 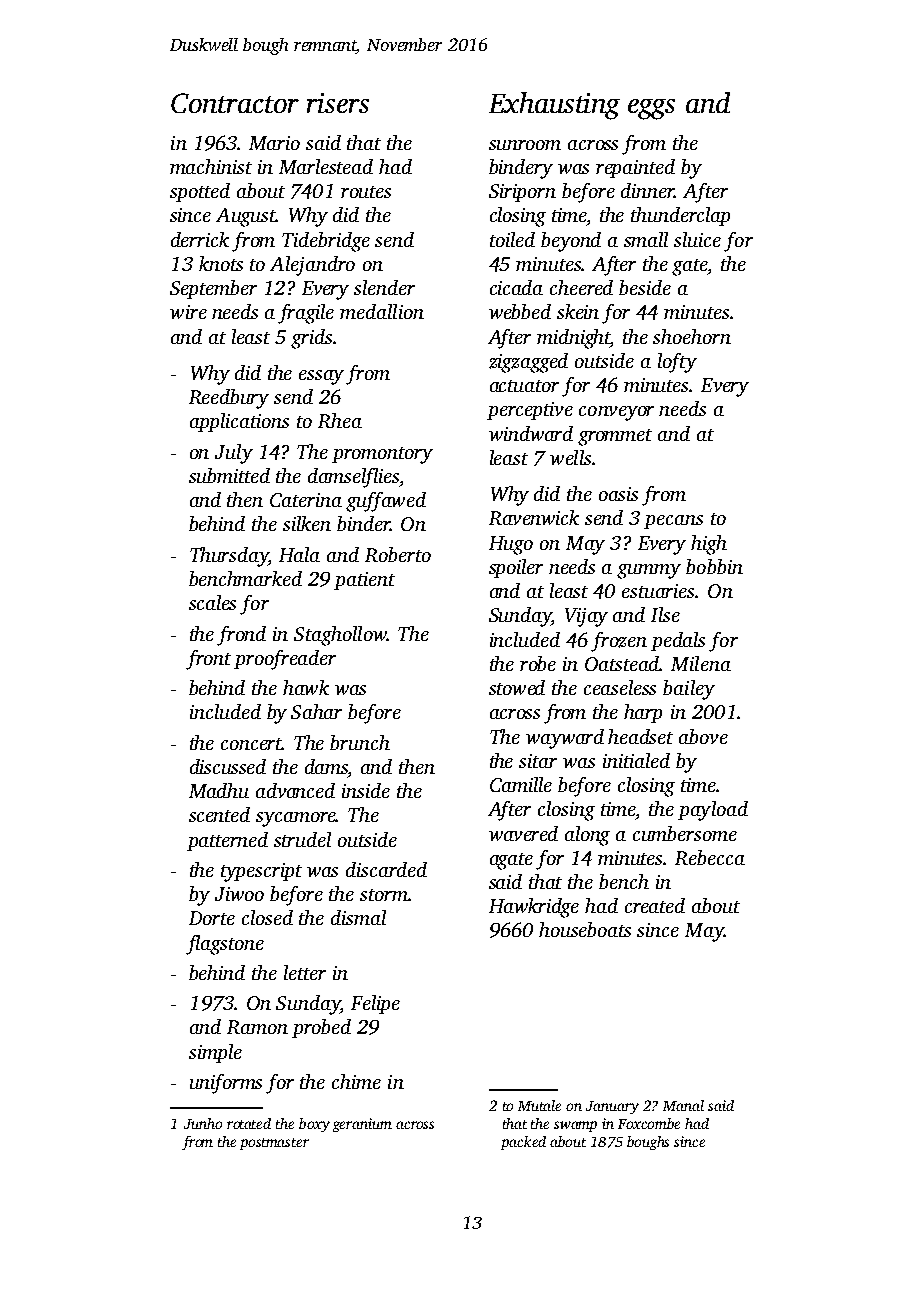 What do you see at coordinates (539, 1105) in the document?
I see `Mutale` at bounding box center [539, 1105].
